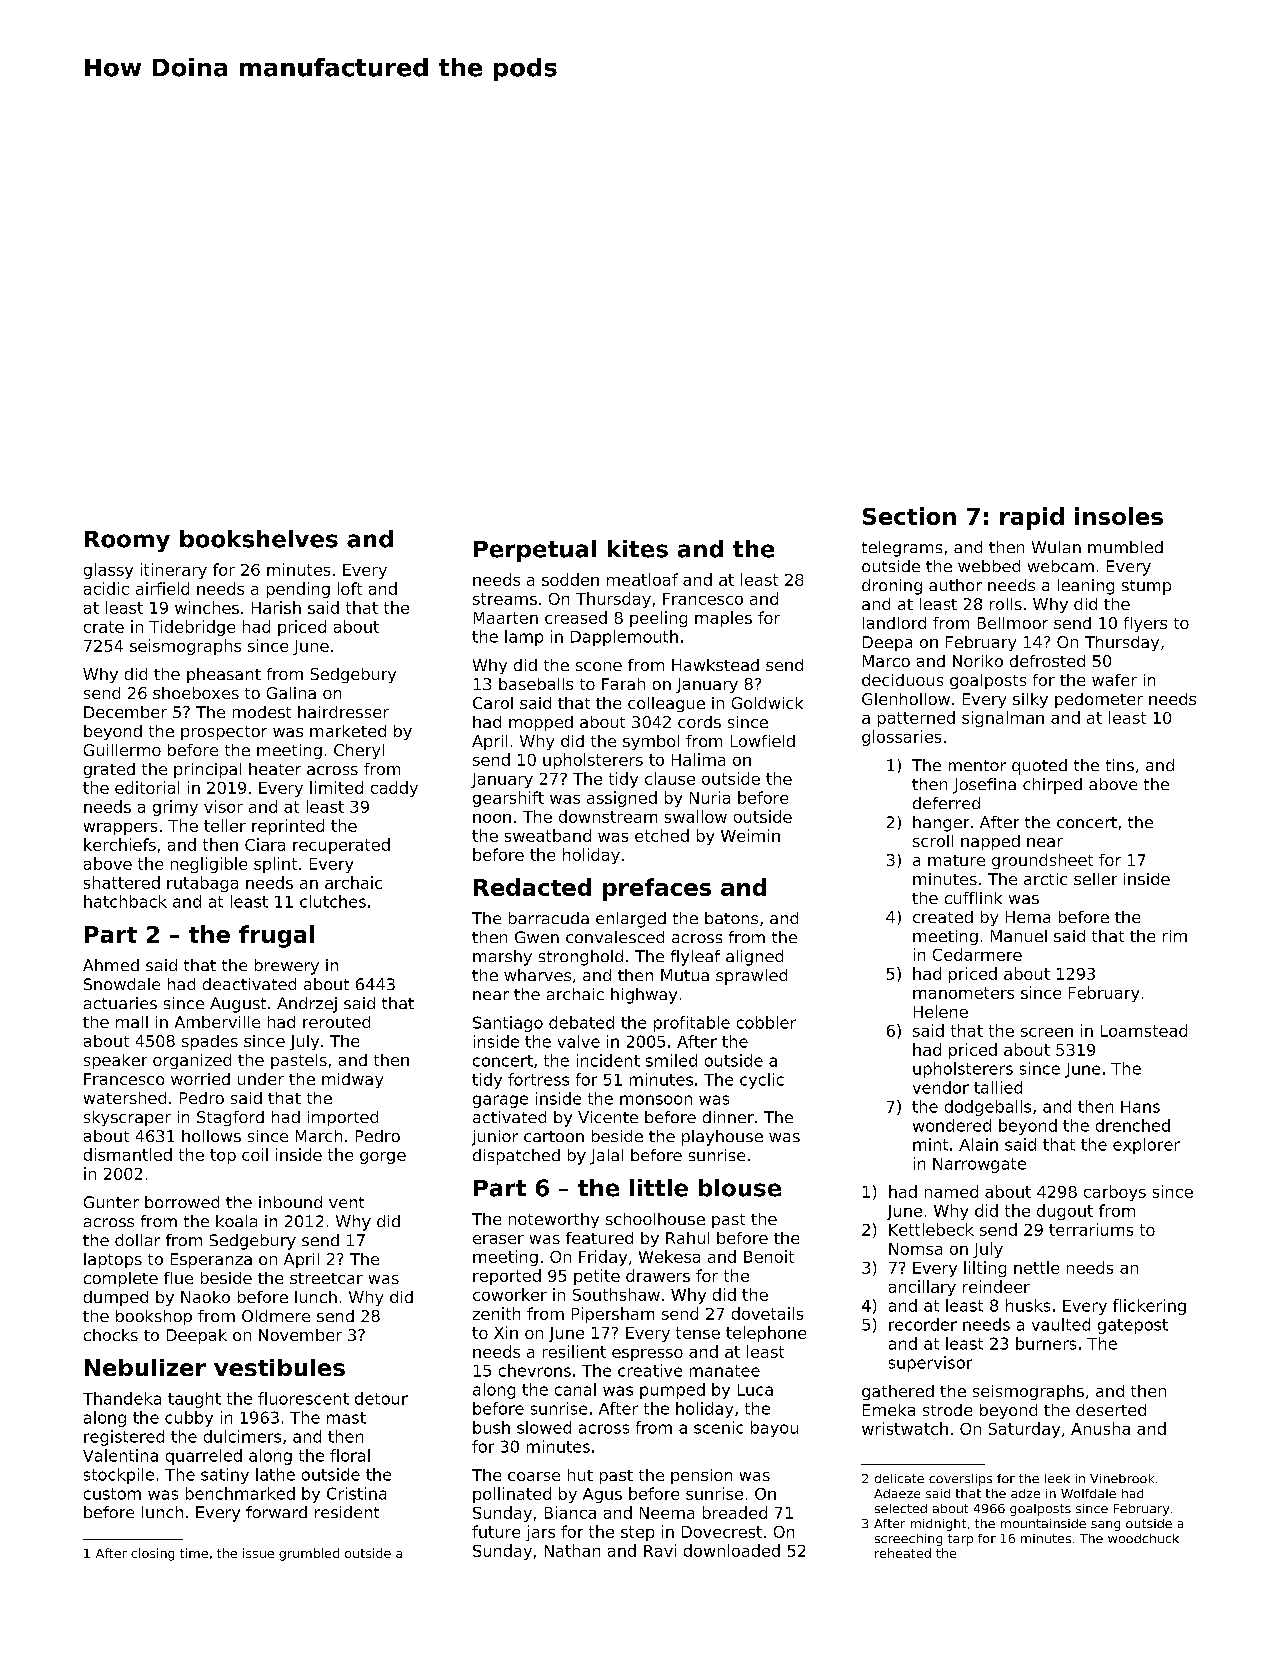 Image resolution: width=1280 pixels, height=1656 pixels. I want to click on Roomy, so click(127, 541).
